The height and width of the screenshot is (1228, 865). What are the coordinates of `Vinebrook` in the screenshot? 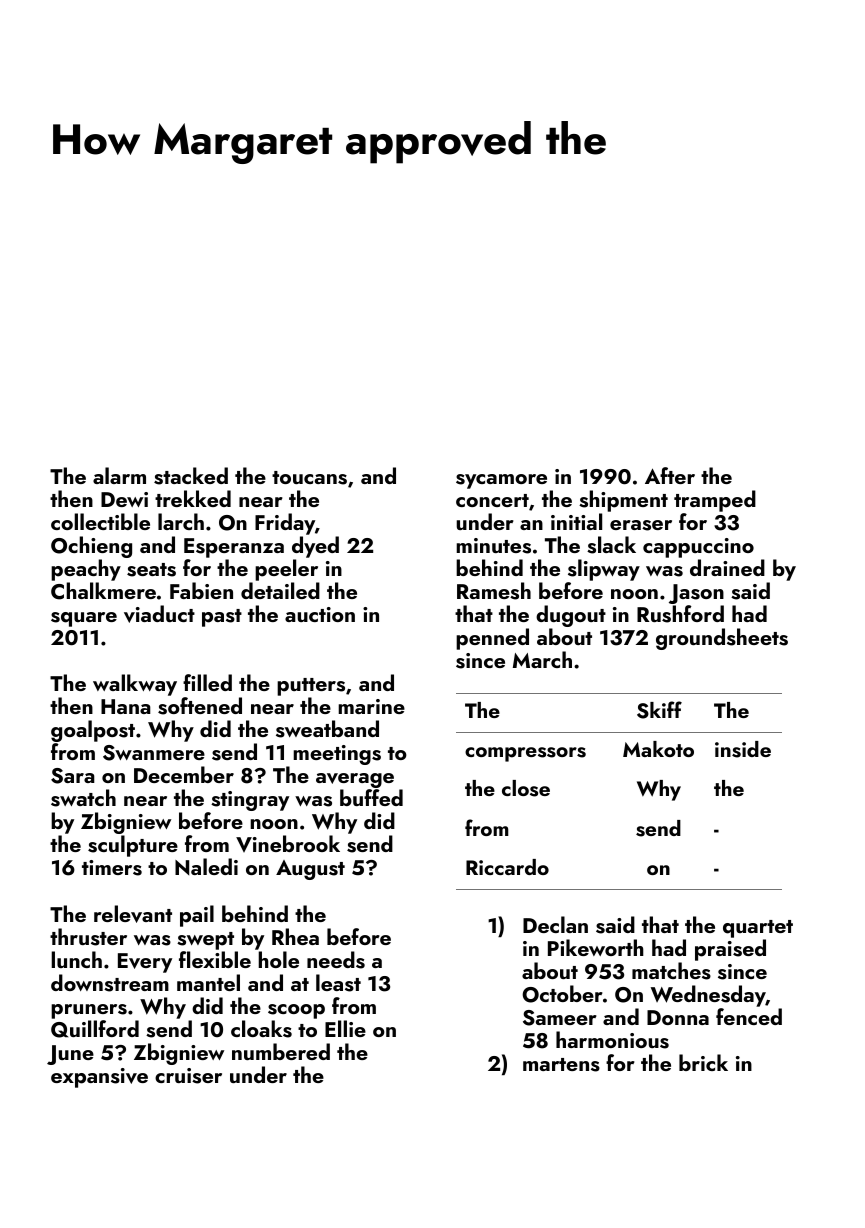 It's located at (288, 843).
